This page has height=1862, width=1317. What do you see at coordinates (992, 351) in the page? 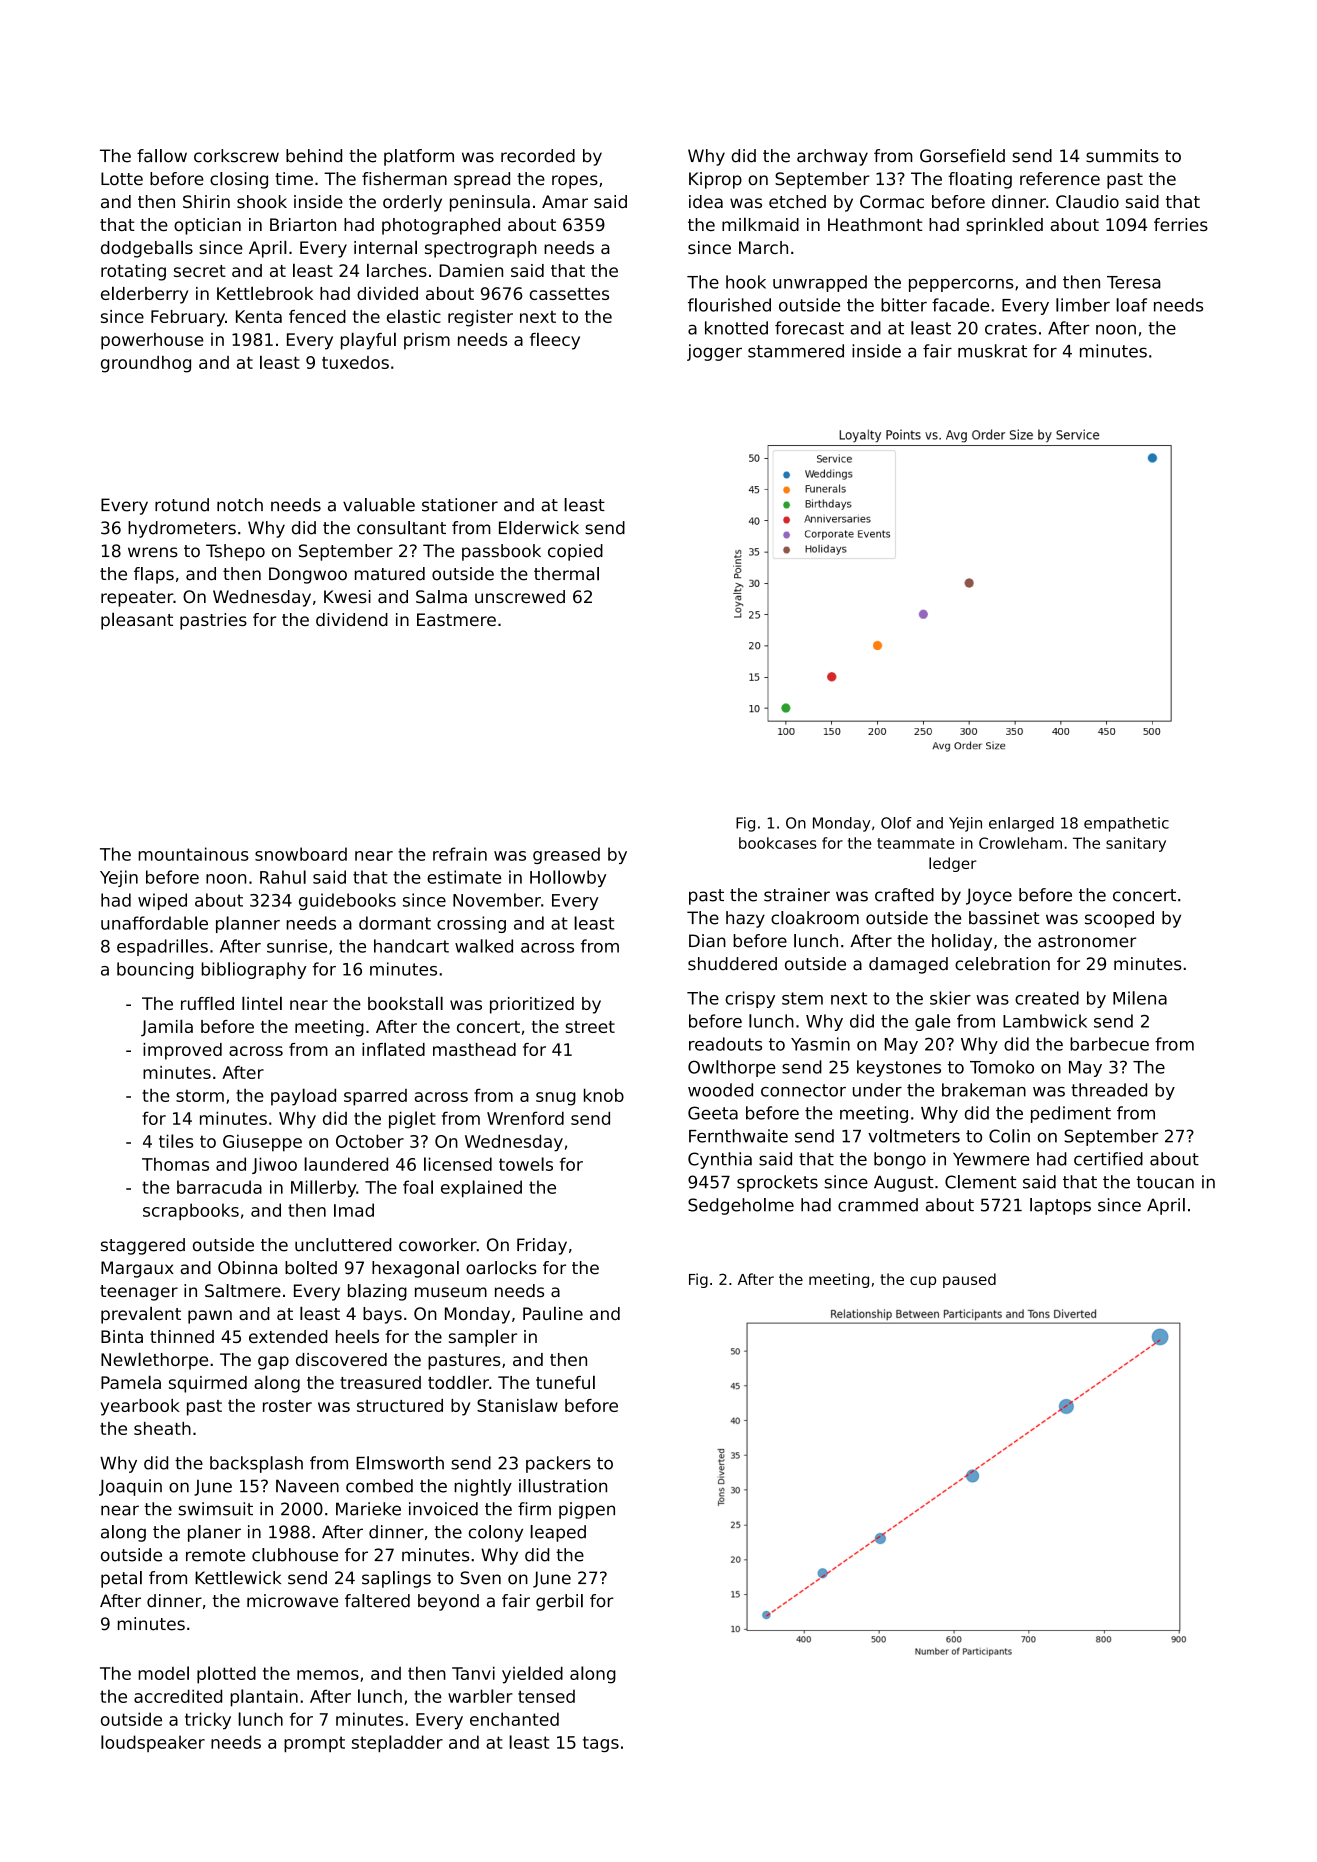
I see `muskrat` at bounding box center [992, 351].
